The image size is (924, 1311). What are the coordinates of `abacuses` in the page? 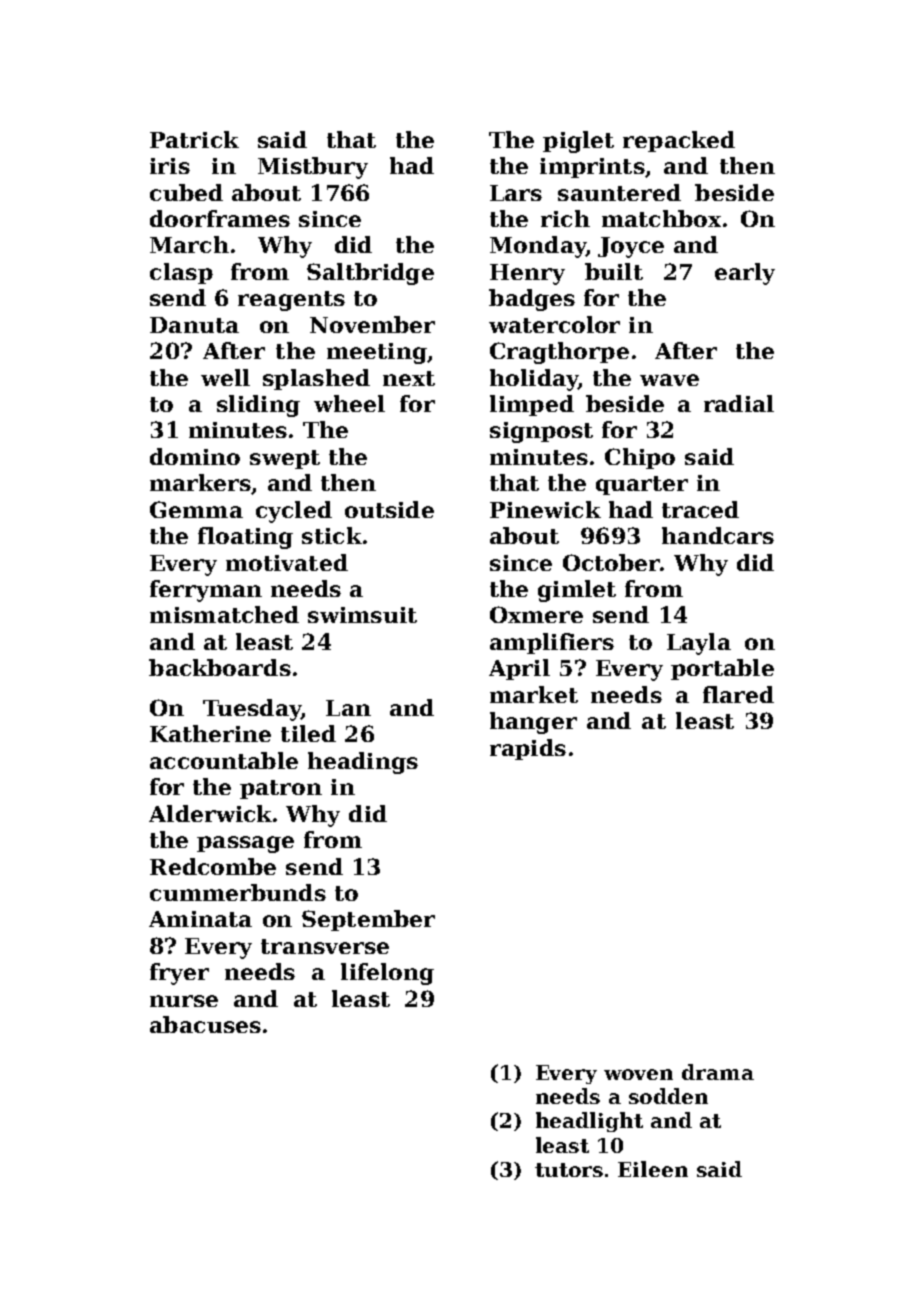 It's located at (205, 1024).
